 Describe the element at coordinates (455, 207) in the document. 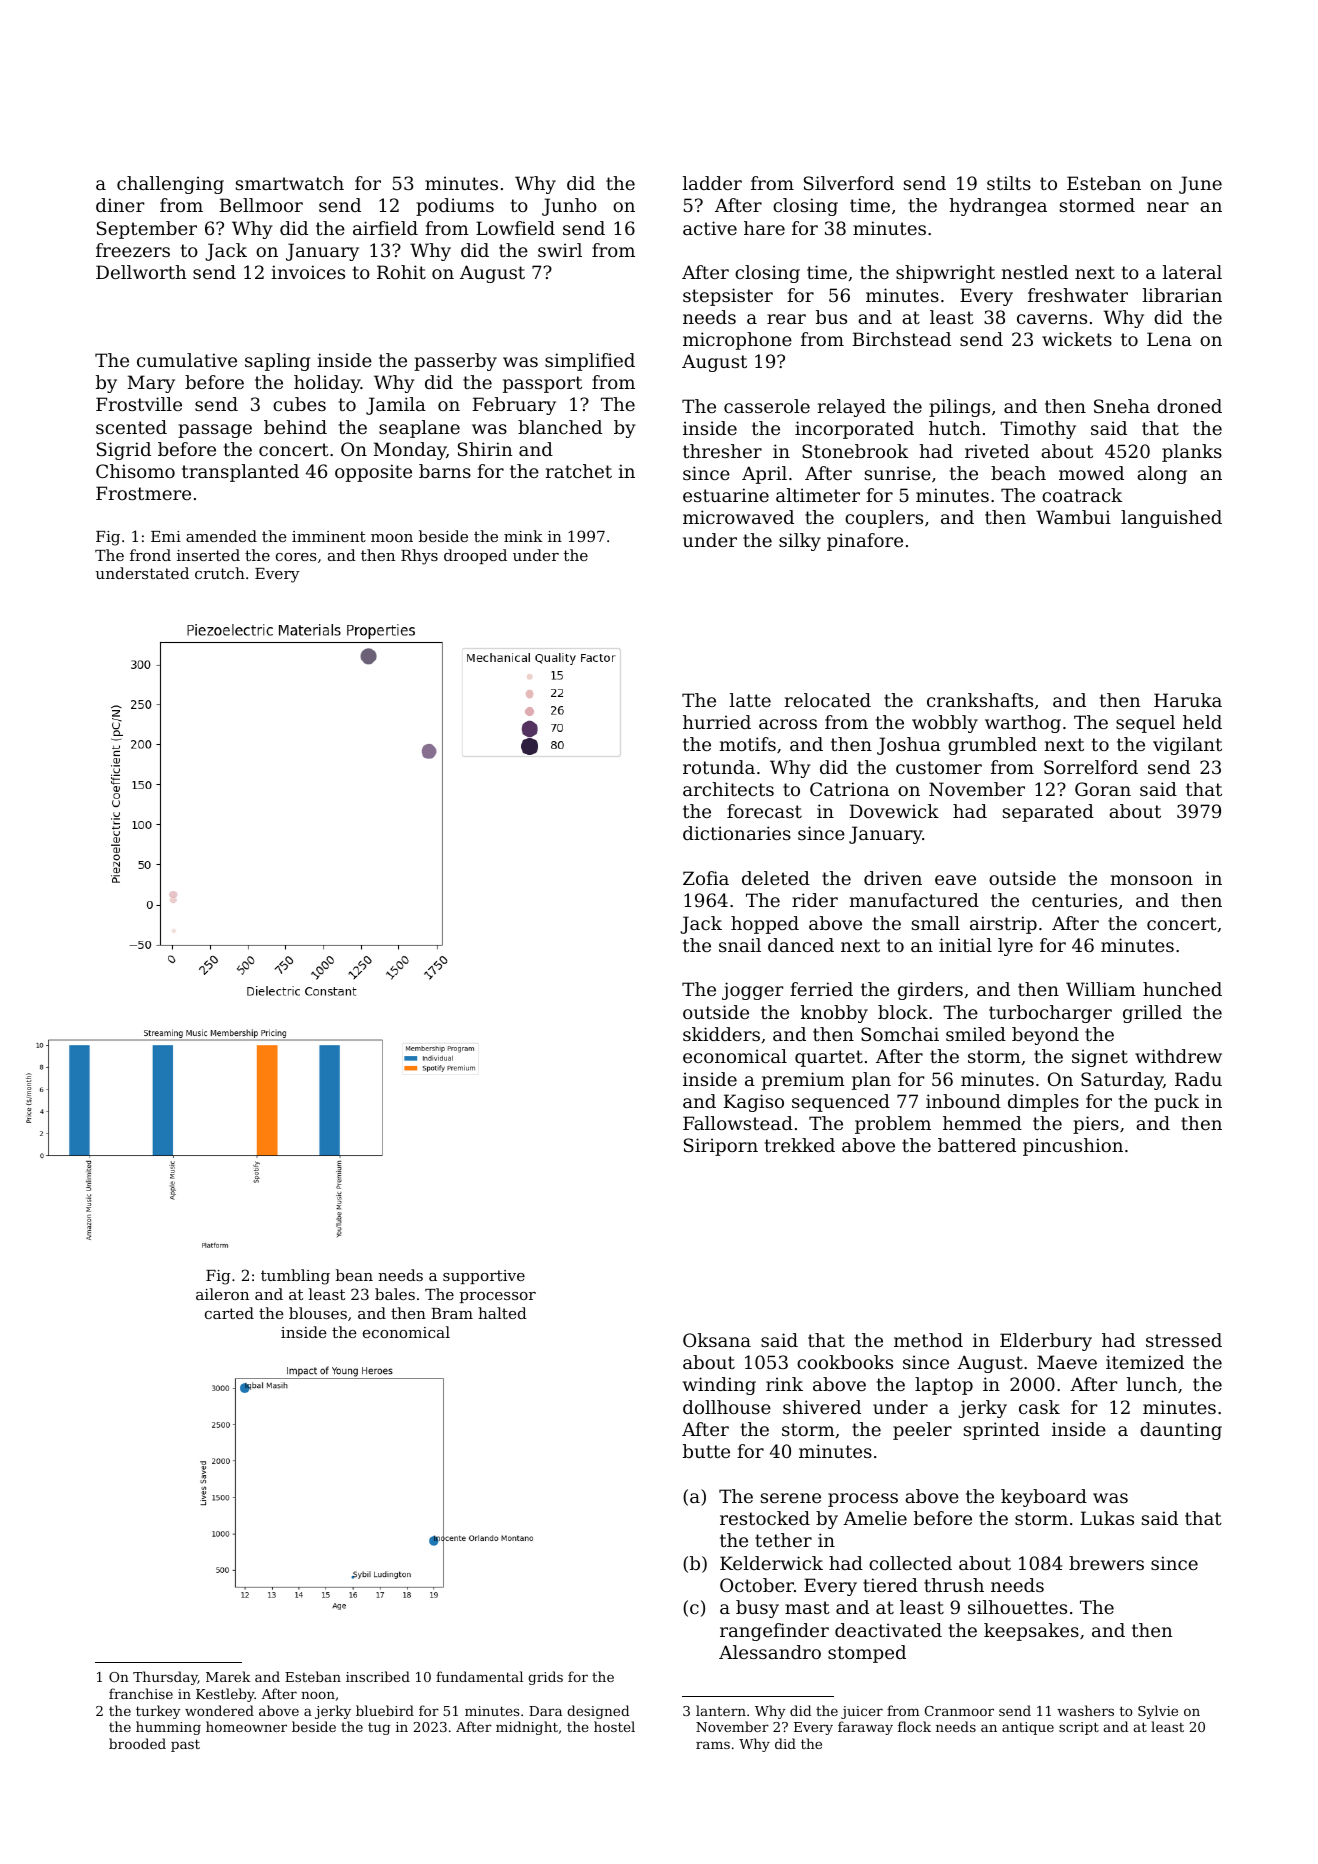

I see `podiums` at that location.
